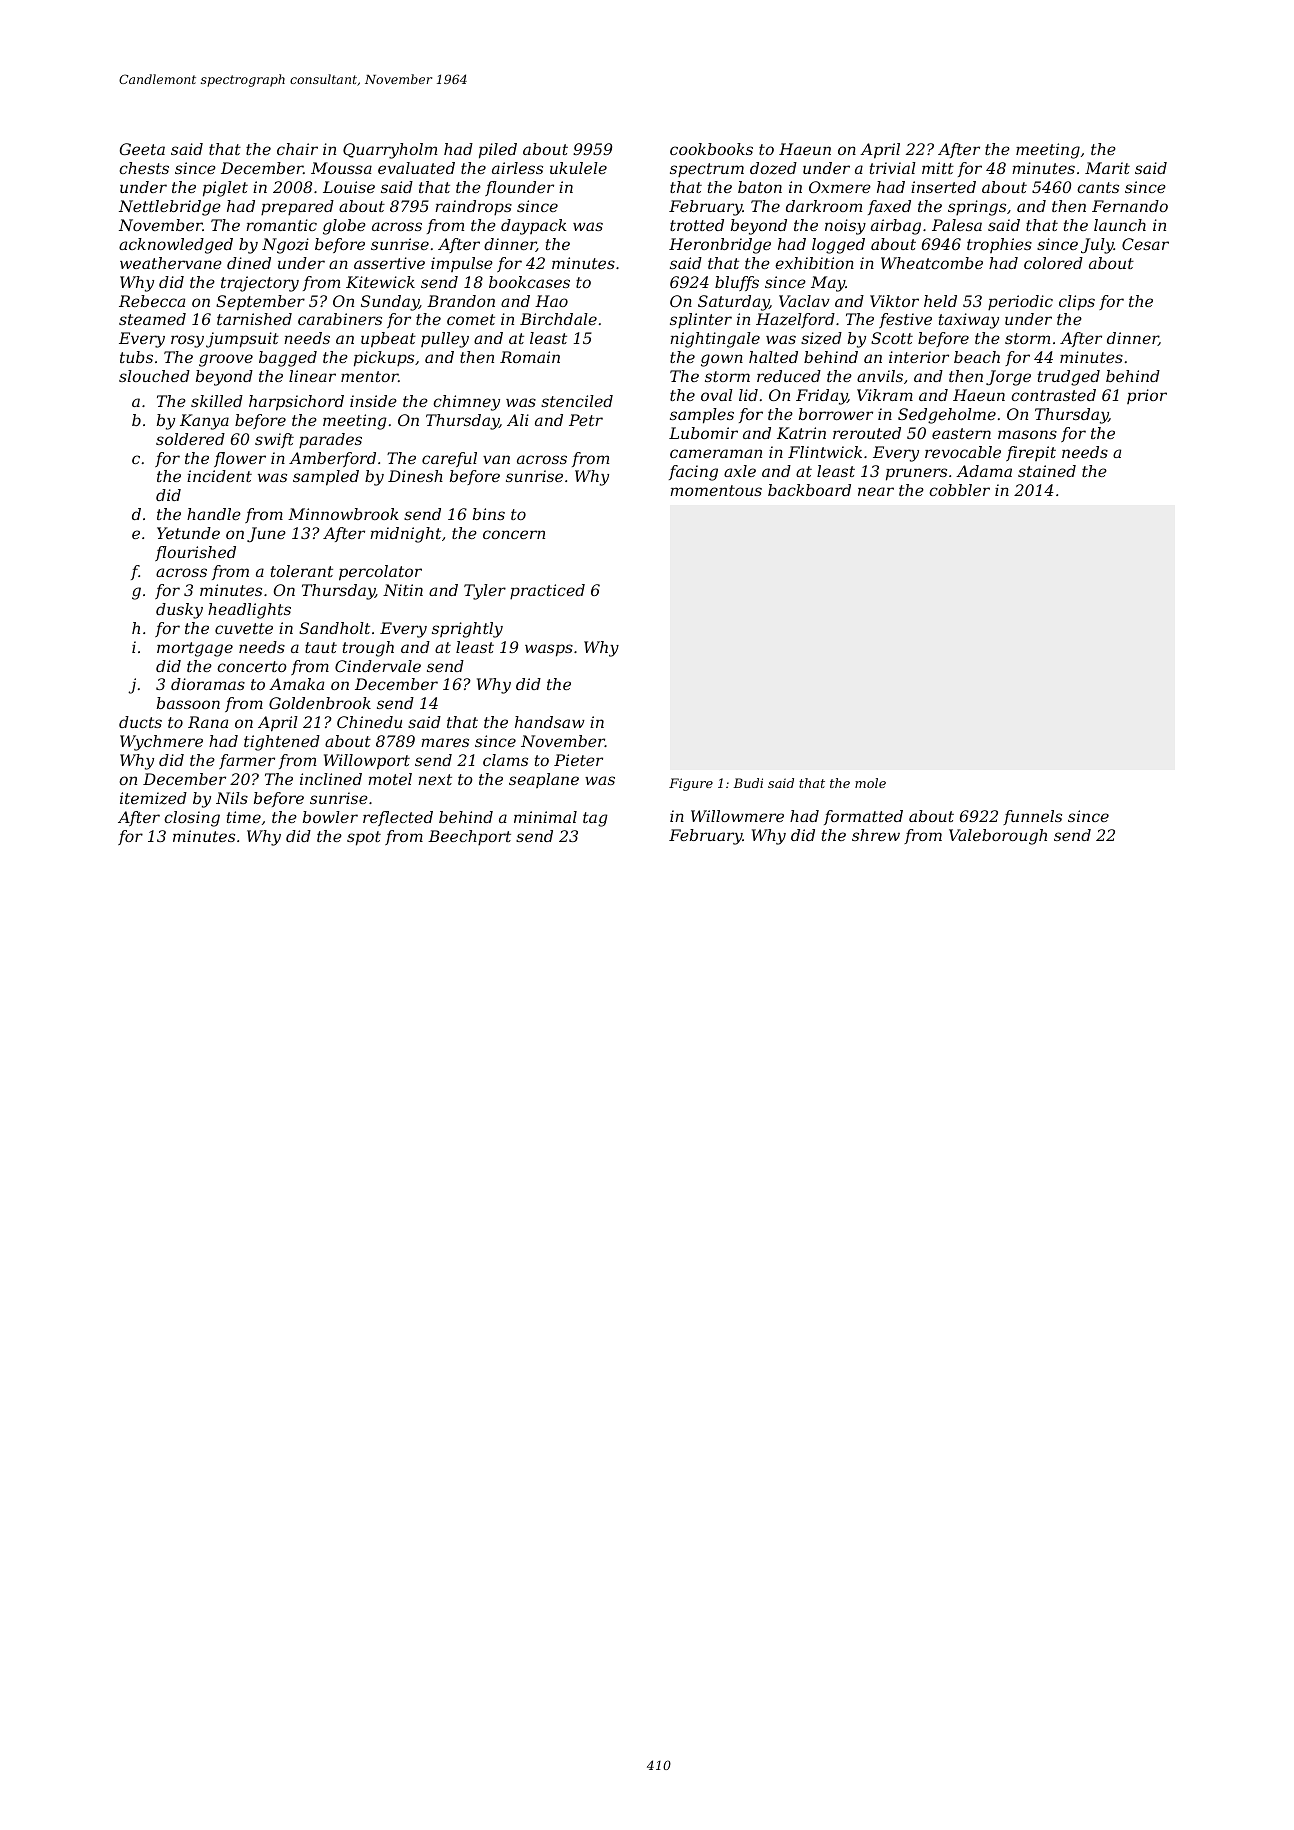  What do you see at coordinates (959, 490) in the screenshot?
I see `cobbler` at bounding box center [959, 490].
